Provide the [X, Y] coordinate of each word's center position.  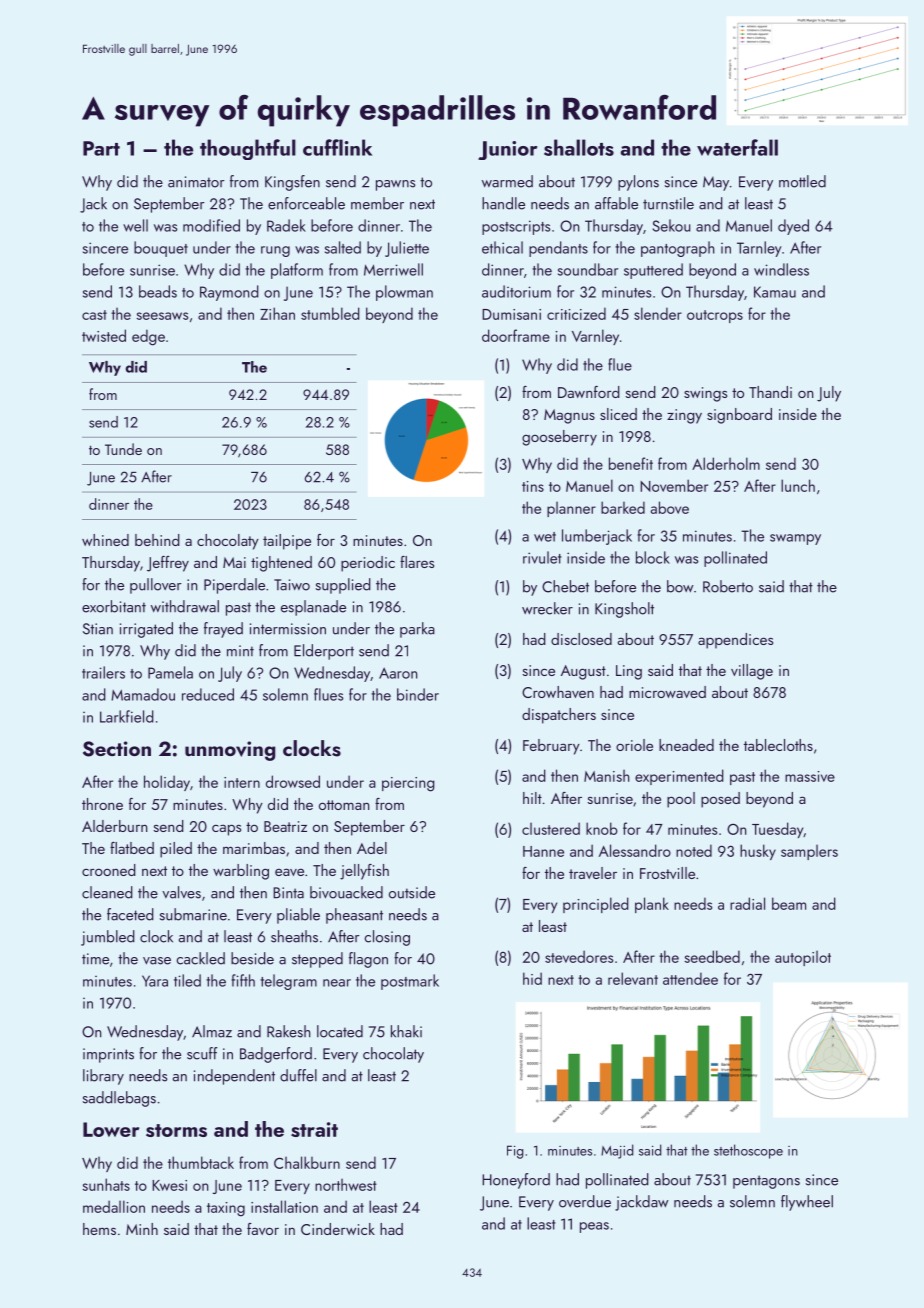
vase [157, 961]
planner [571, 509]
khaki [406, 1031]
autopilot [803, 958]
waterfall [737, 147]
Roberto [728, 586]
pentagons [766, 1182]
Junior [508, 150]
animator [196, 182]
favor [263, 1229]
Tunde [123, 449]
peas [594, 1227]
